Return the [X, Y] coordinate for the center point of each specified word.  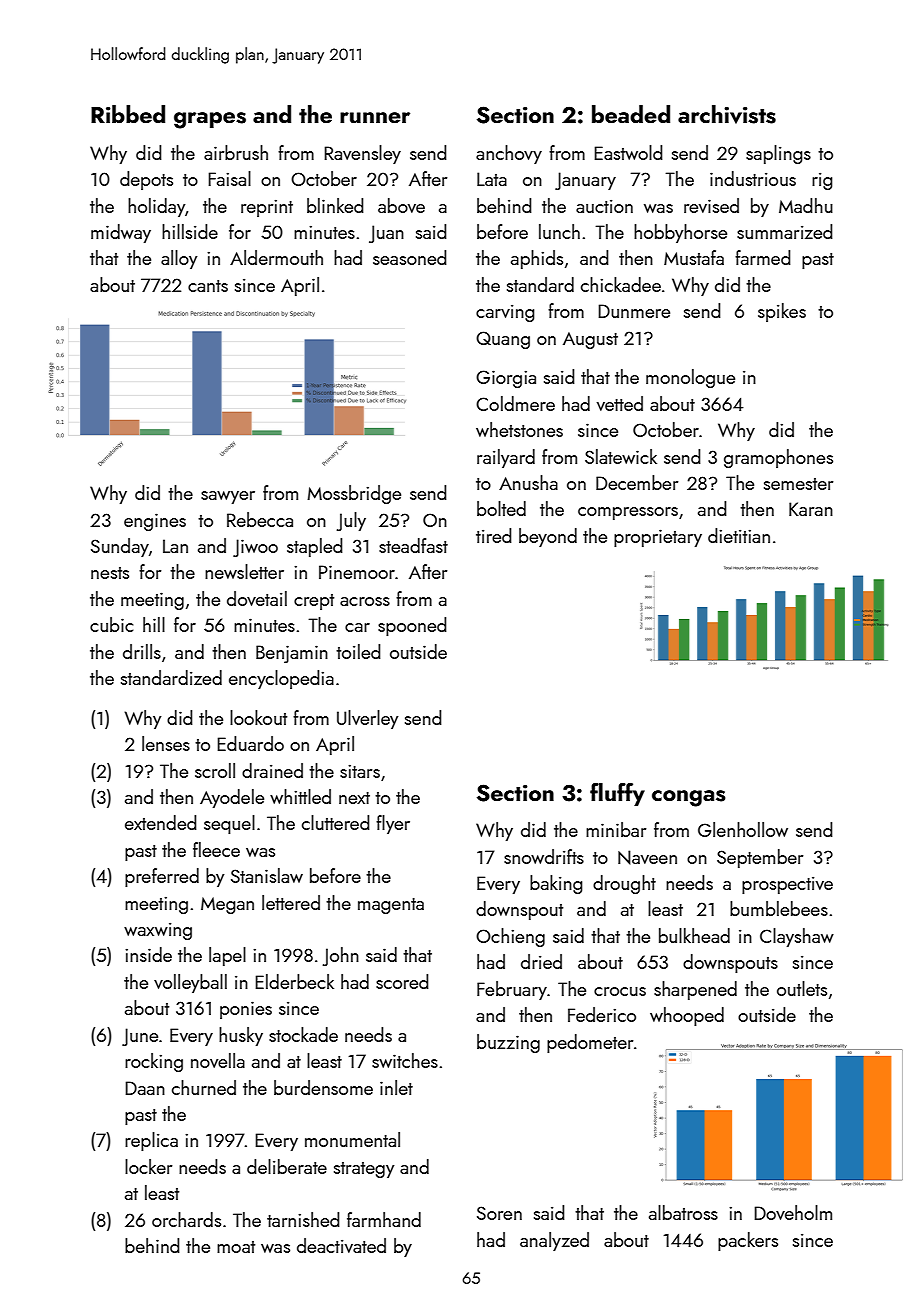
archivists [727, 114]
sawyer [228, 497]
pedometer [590, 1043]
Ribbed [128, 114]
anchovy [509, 154]
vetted [620, 403]
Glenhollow [743, 829]
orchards [186, 1219]
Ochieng [510, 937]
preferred [162, 877]
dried [541, 961]
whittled [300, 796]
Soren [499, 1213]
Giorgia [506, 379]
